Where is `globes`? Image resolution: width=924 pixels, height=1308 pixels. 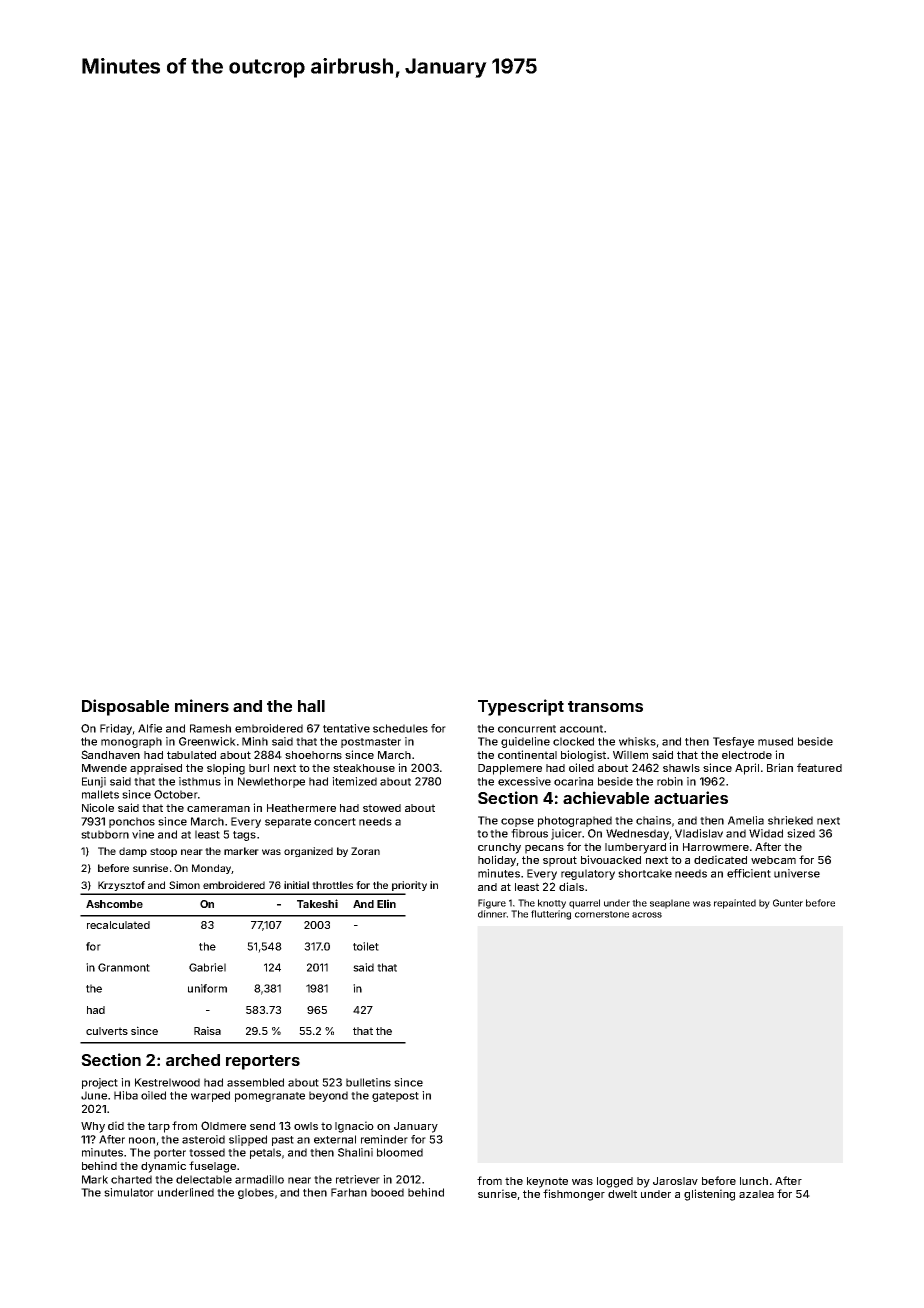 globes is located at coordinates (256, 1193).
